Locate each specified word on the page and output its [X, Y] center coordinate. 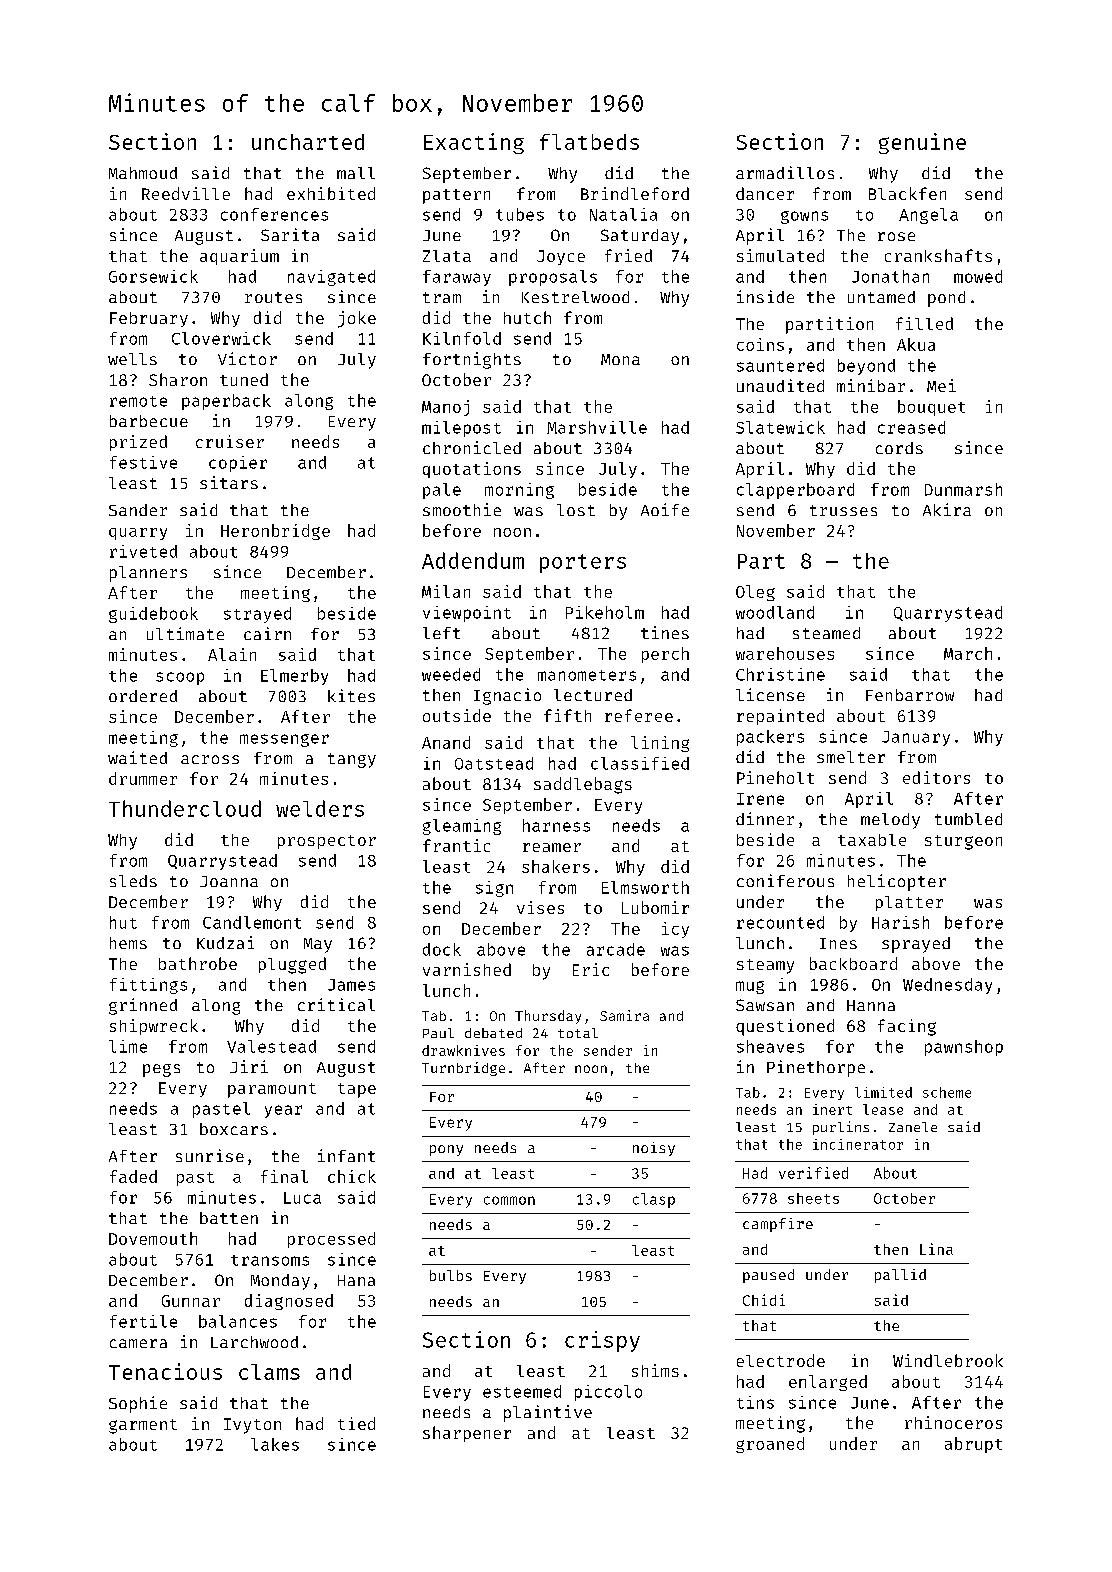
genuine [922, 143]
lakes [275, 1444]
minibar [871, 385]
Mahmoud [143, 173]
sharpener [467, 1434]
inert [832, 1109]
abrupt [973, 1445]
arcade [616, 949]
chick [352, 1176]
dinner [765, 818]
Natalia [623, 214]
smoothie [462, 509]
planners [148, 574]
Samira [624, 1015]
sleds [133, 881]
